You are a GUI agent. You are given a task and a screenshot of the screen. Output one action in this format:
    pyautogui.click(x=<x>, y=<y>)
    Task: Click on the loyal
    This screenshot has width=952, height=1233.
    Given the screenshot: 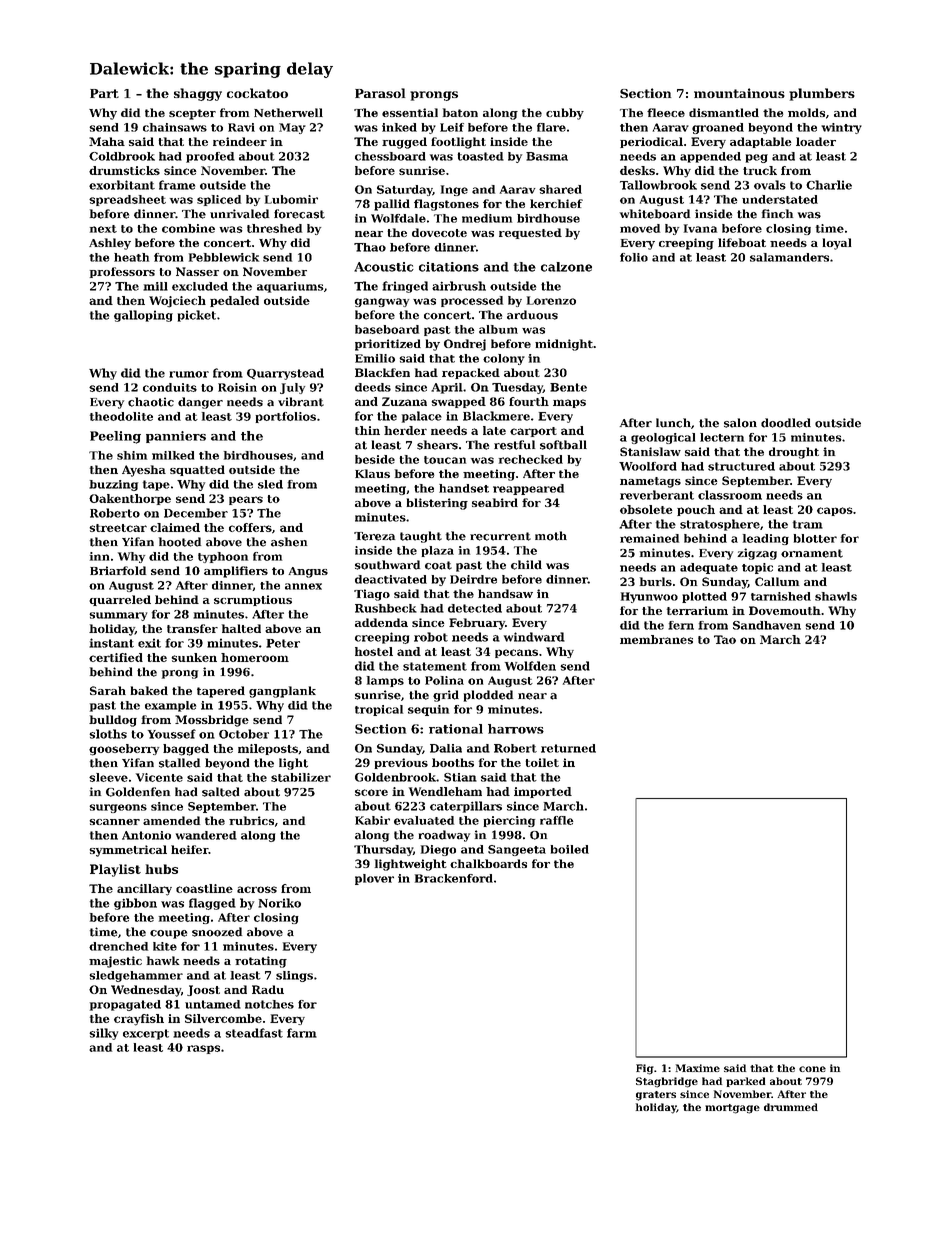 What is the action you would take?
    pyautogui.click(x=837, y=244)
